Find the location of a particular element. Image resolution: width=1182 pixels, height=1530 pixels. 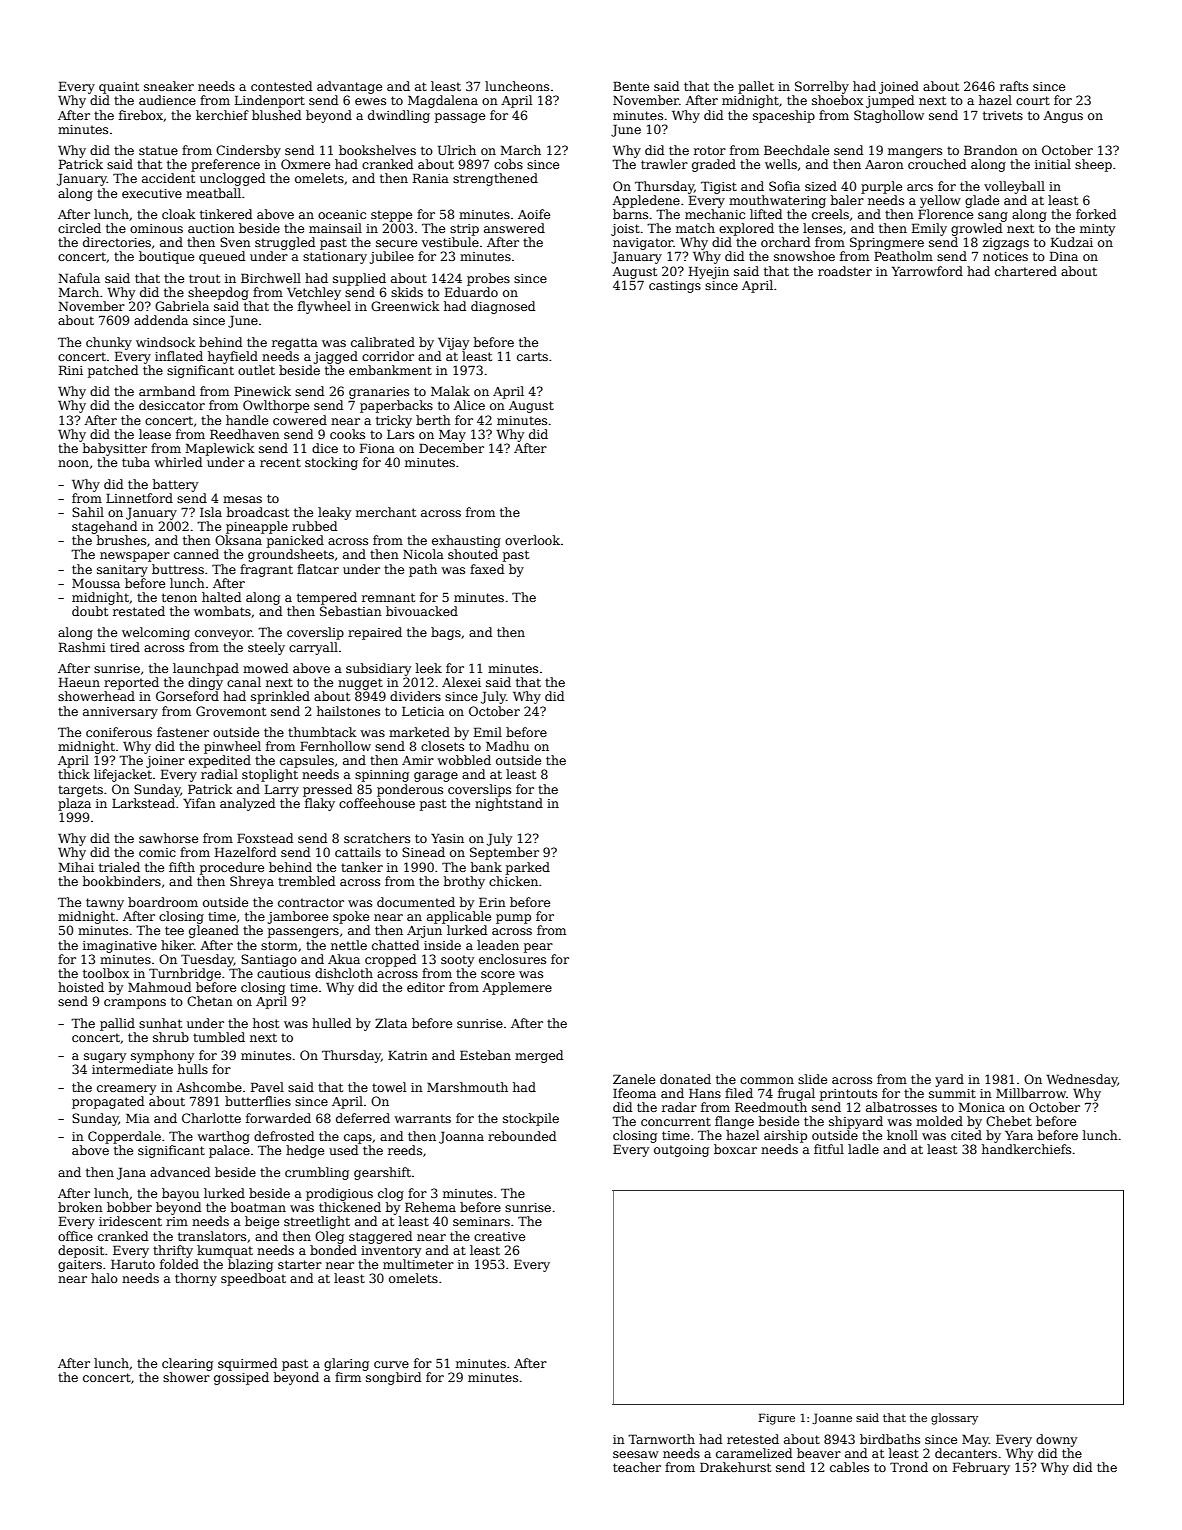

contested is located at coordinates (281, 86).
